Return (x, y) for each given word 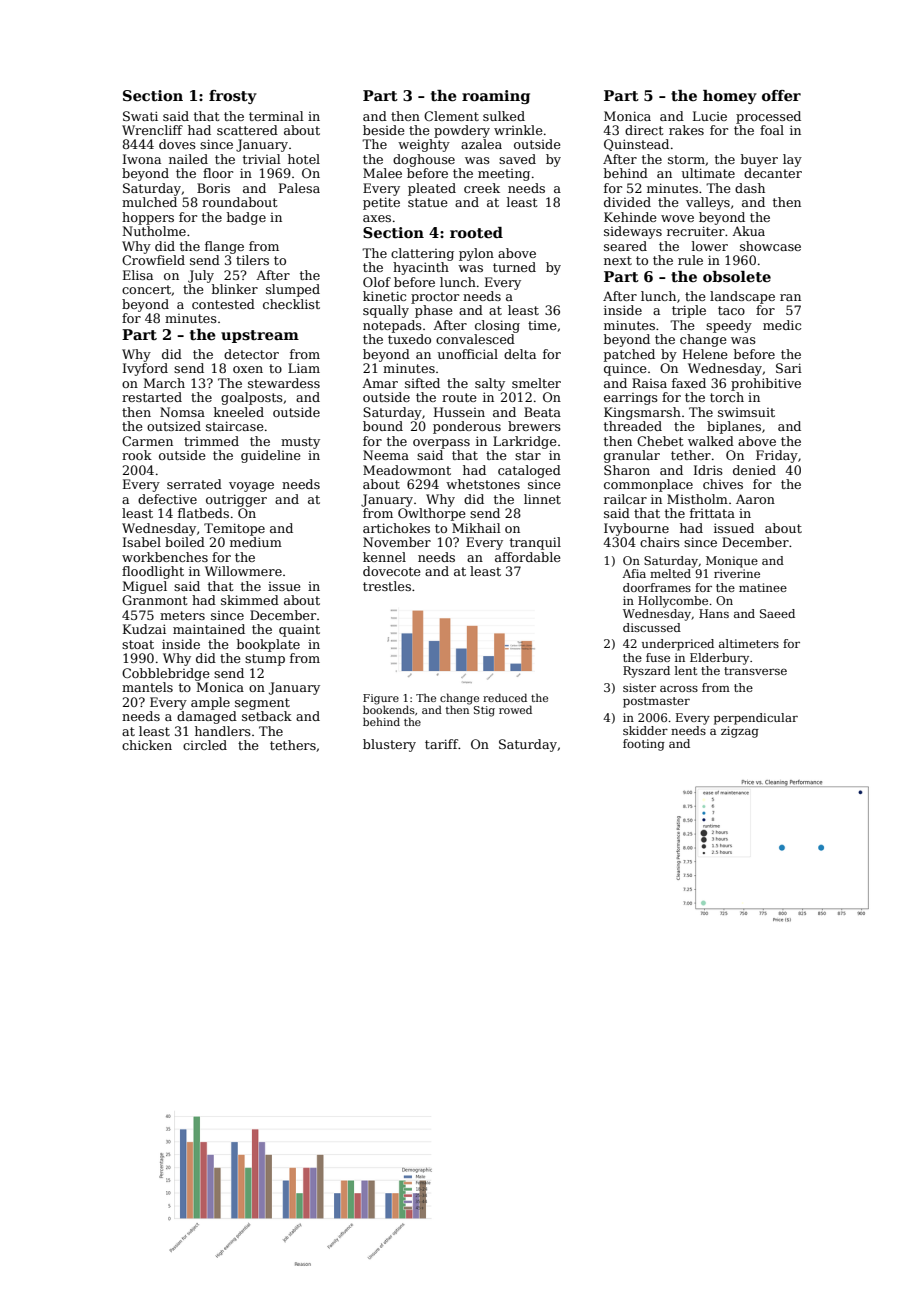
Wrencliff (152, 130)
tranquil (535, 543)
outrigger (236, 500)
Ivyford (145, 369)
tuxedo (409, 339)
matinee (763, 587)
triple (689, 311)
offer (781, 95)
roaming (496, 97)
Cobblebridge (166, 674)
